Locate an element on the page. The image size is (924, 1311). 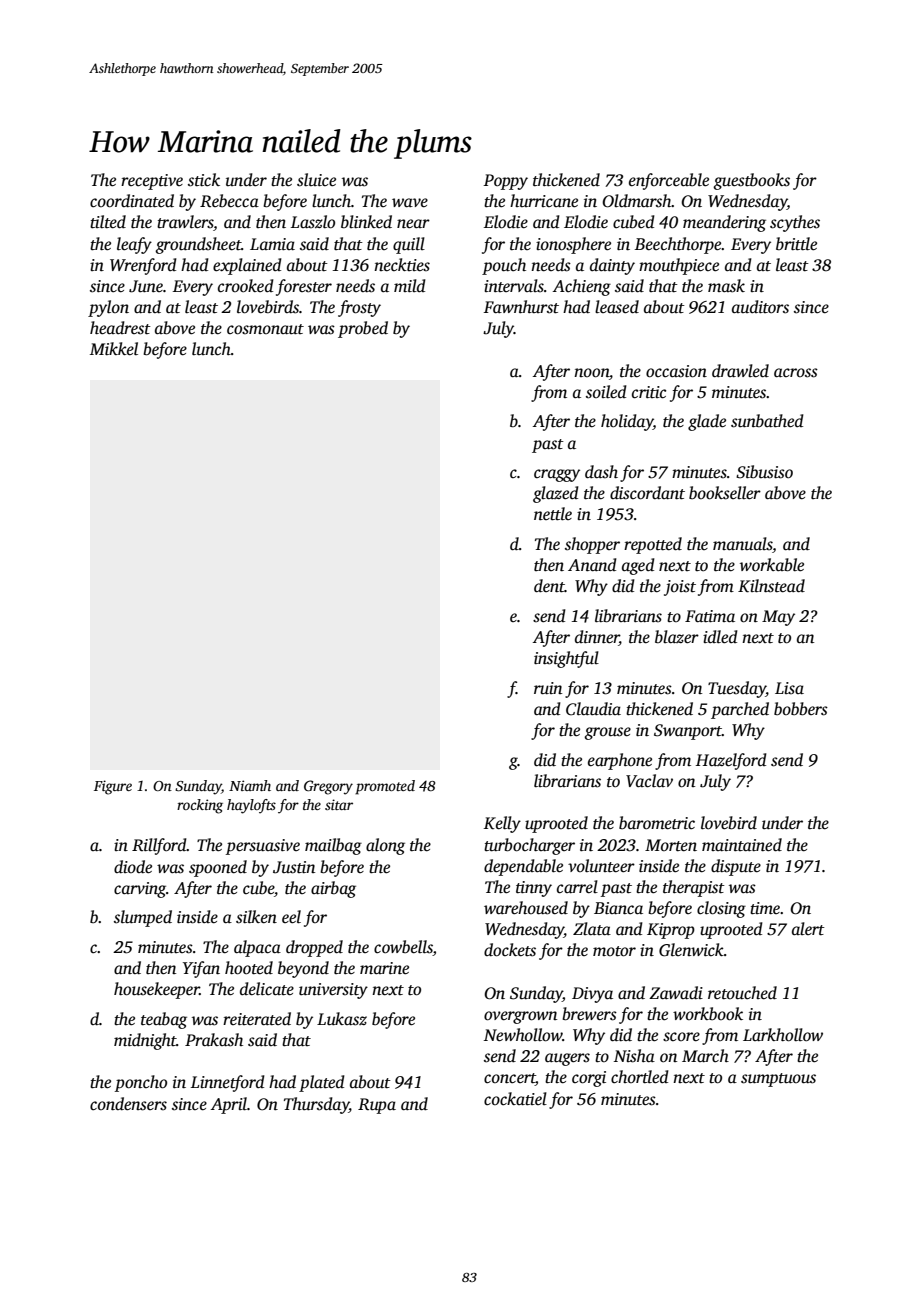
Lamia is located at coordinates (272, 244).
